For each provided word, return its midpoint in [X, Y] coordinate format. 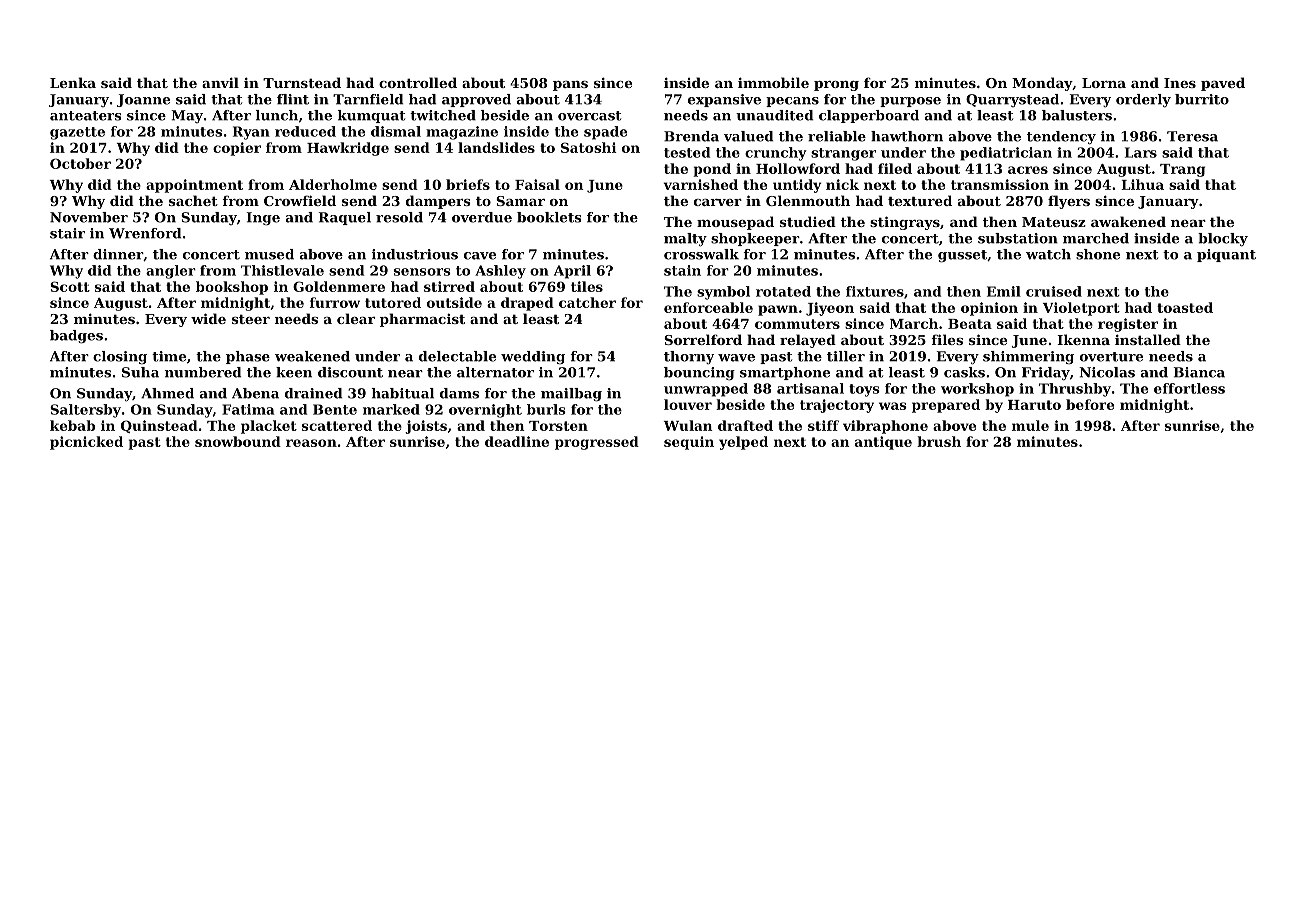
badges [76, 336]
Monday [1042, 84]
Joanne [143, 100]
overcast [589, 116]
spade [605, 133]
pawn [778, 310]
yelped [743, 443]
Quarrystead [1012, 100]
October [80, 163]
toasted [1185, 307]
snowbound [238, 441]
